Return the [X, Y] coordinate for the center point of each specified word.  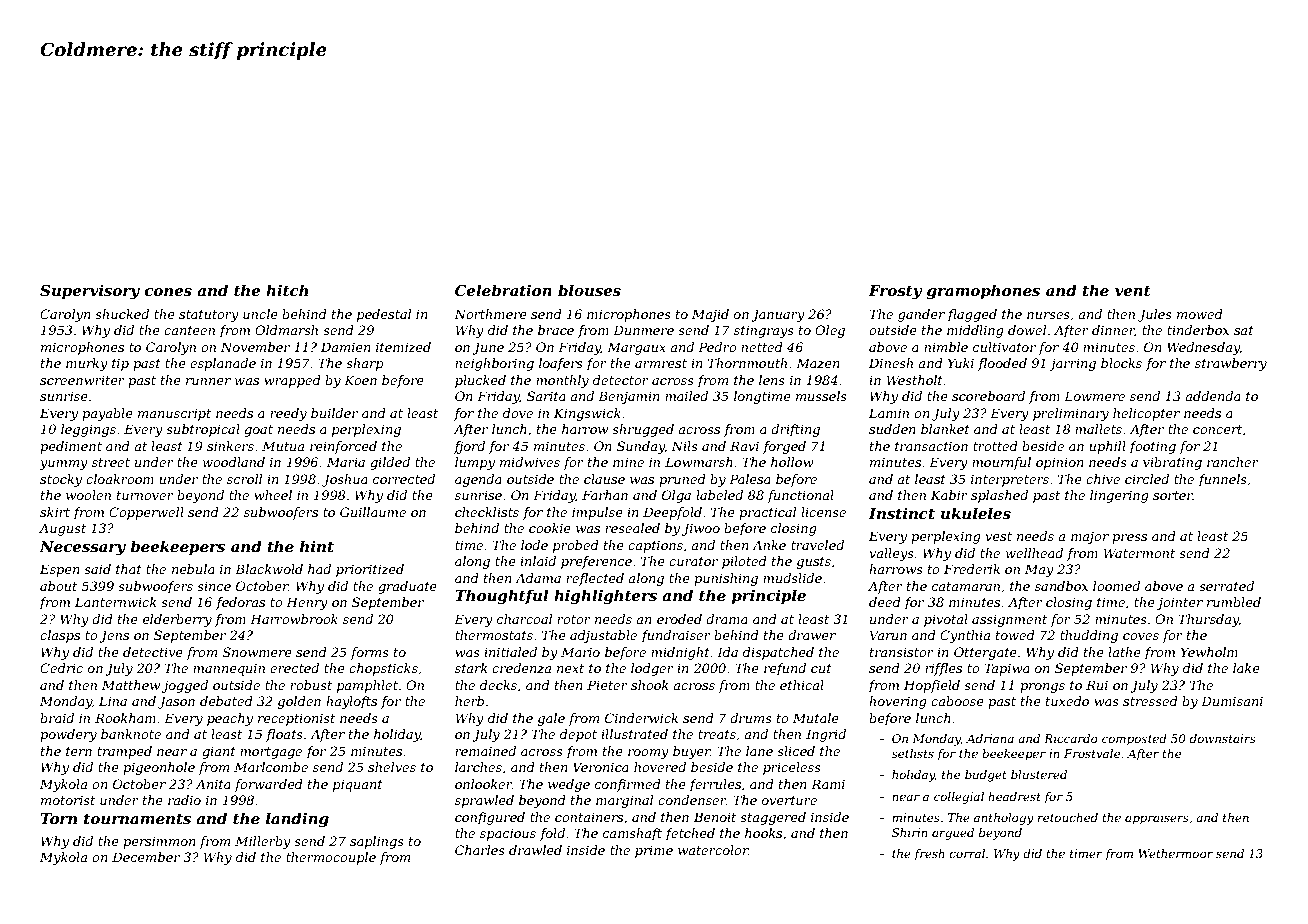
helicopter [1146, 414]
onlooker [483, 784]
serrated [1226, 586]
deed [885, 602]
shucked [122, 314]
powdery [68, 735]
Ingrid [826, 735]
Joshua [345, 480]
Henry [307, 603]
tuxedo [1067, 701]
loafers [561, 364]
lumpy [475, 463]
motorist [68, 800]
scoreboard [988, 396]
